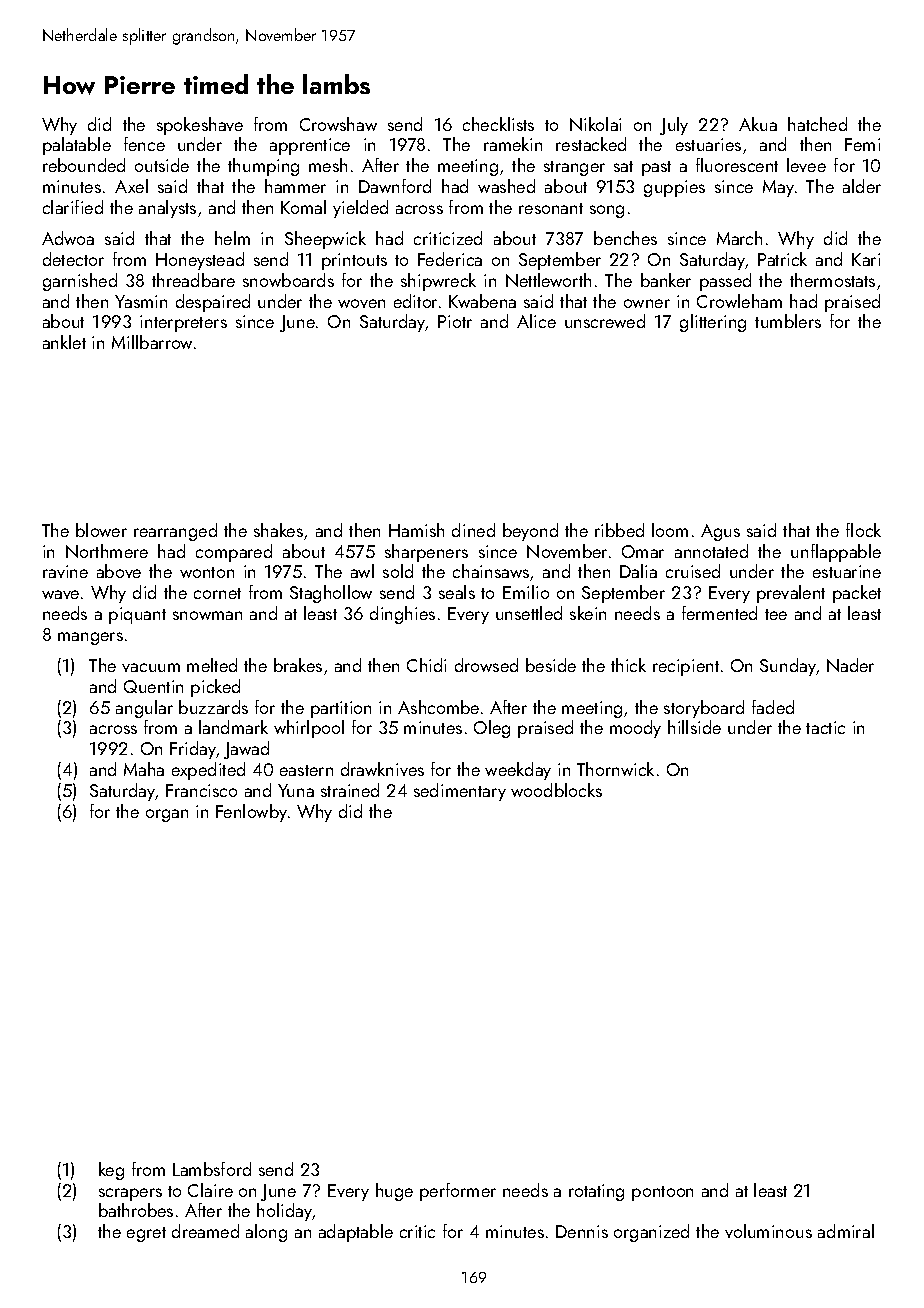 The width and height of the page is (924, 1308). I want to click on alder, so click(862, 186).
